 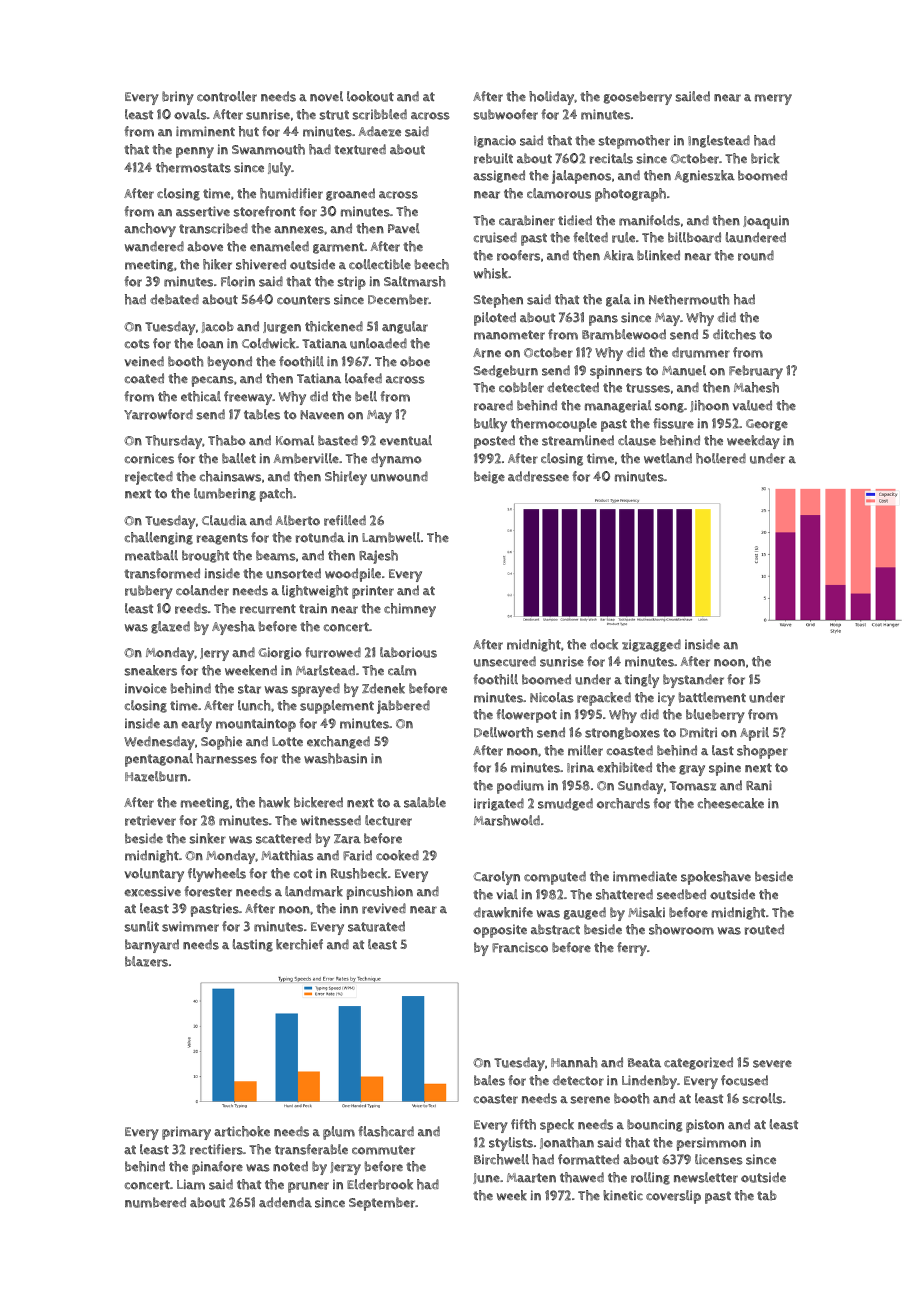 What do you see at coordinates (574, 1062) in the screenshot?
I see `Hannah` at bounding box center [574, 1062].
